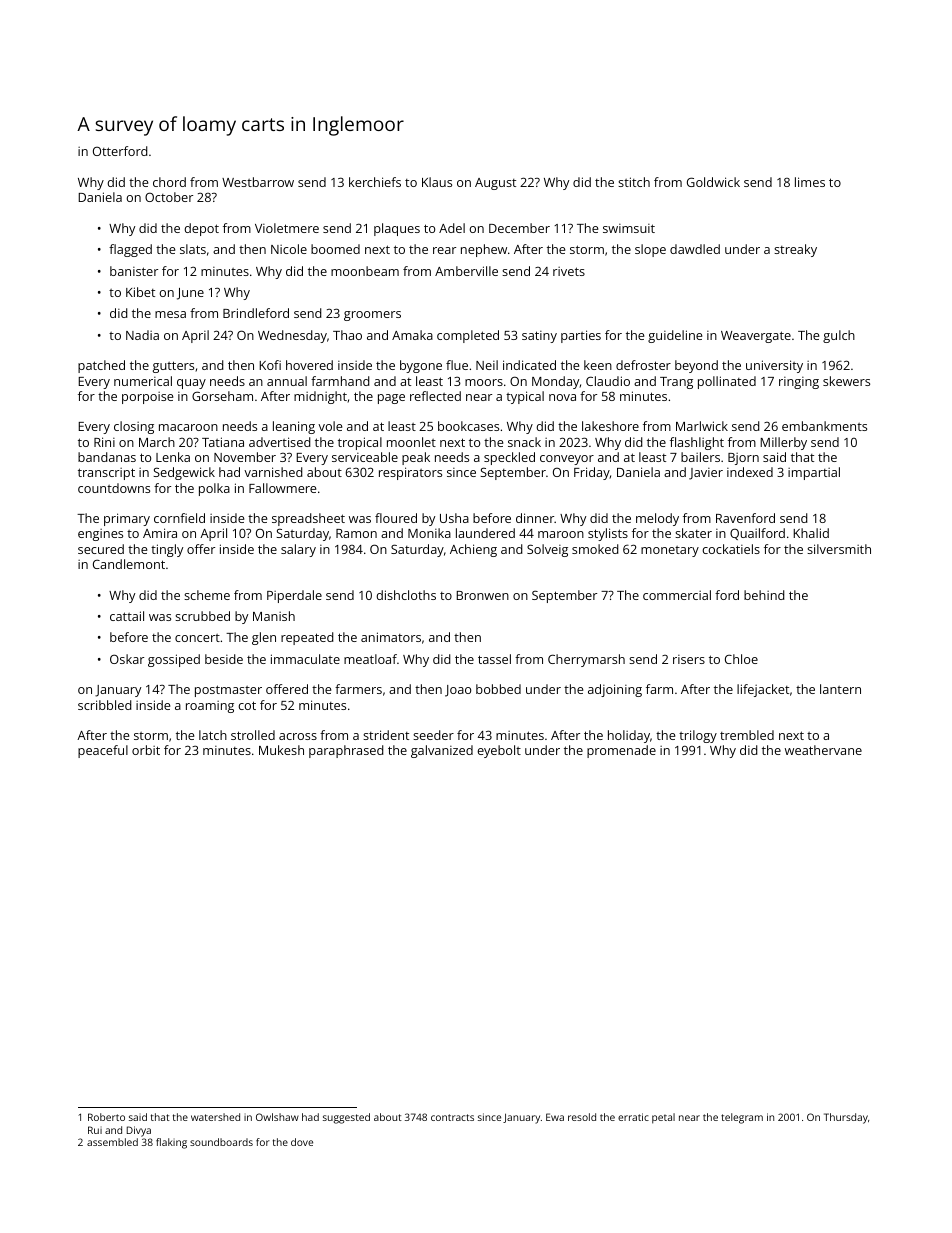 The width and height of the document is (952, 1233). I want to click on Cherrymarsh, so click(586, 660).
